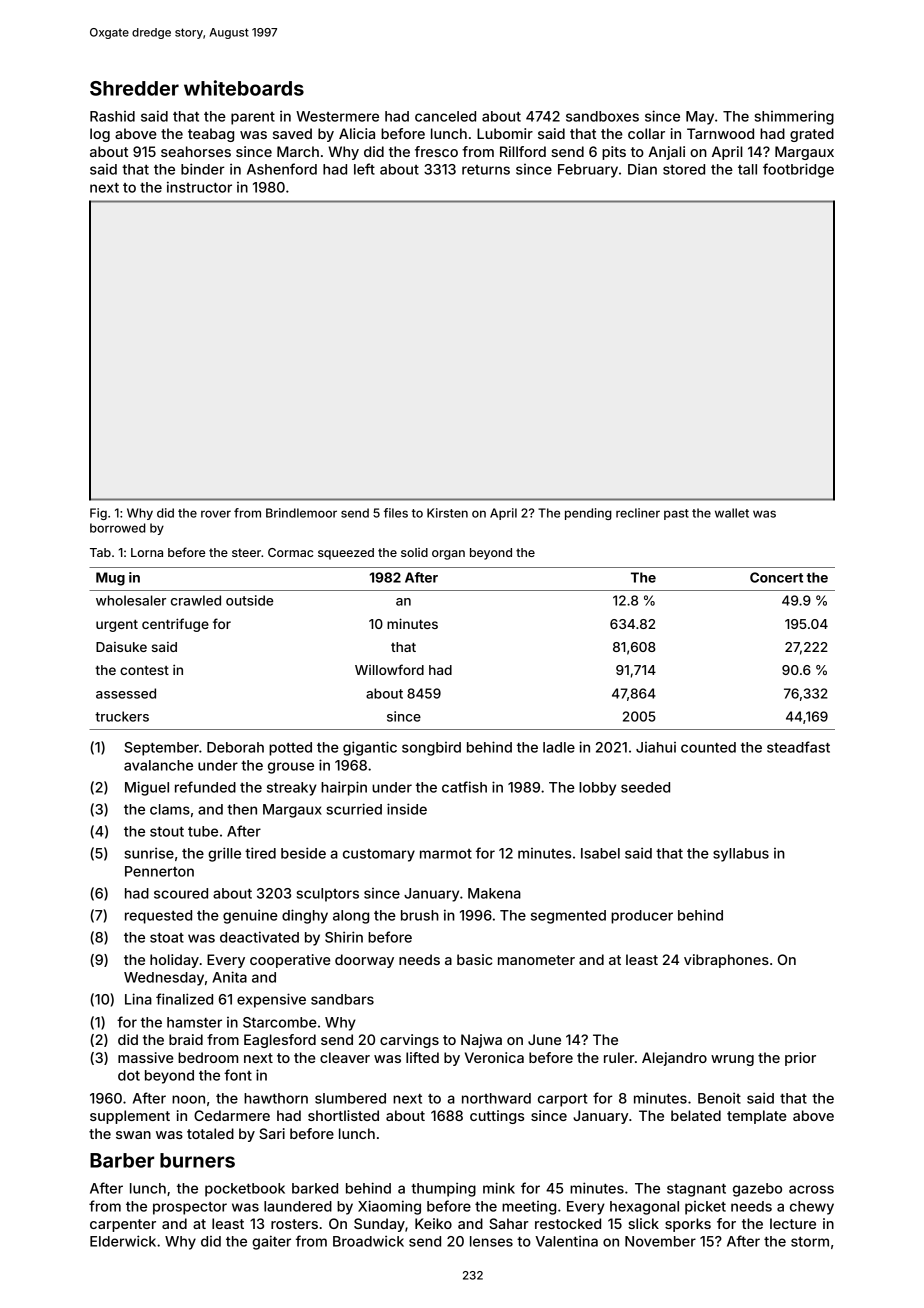 The height and width of the screenshot is (1308, 924). I want to click on Shredder, so click(134, 88).
